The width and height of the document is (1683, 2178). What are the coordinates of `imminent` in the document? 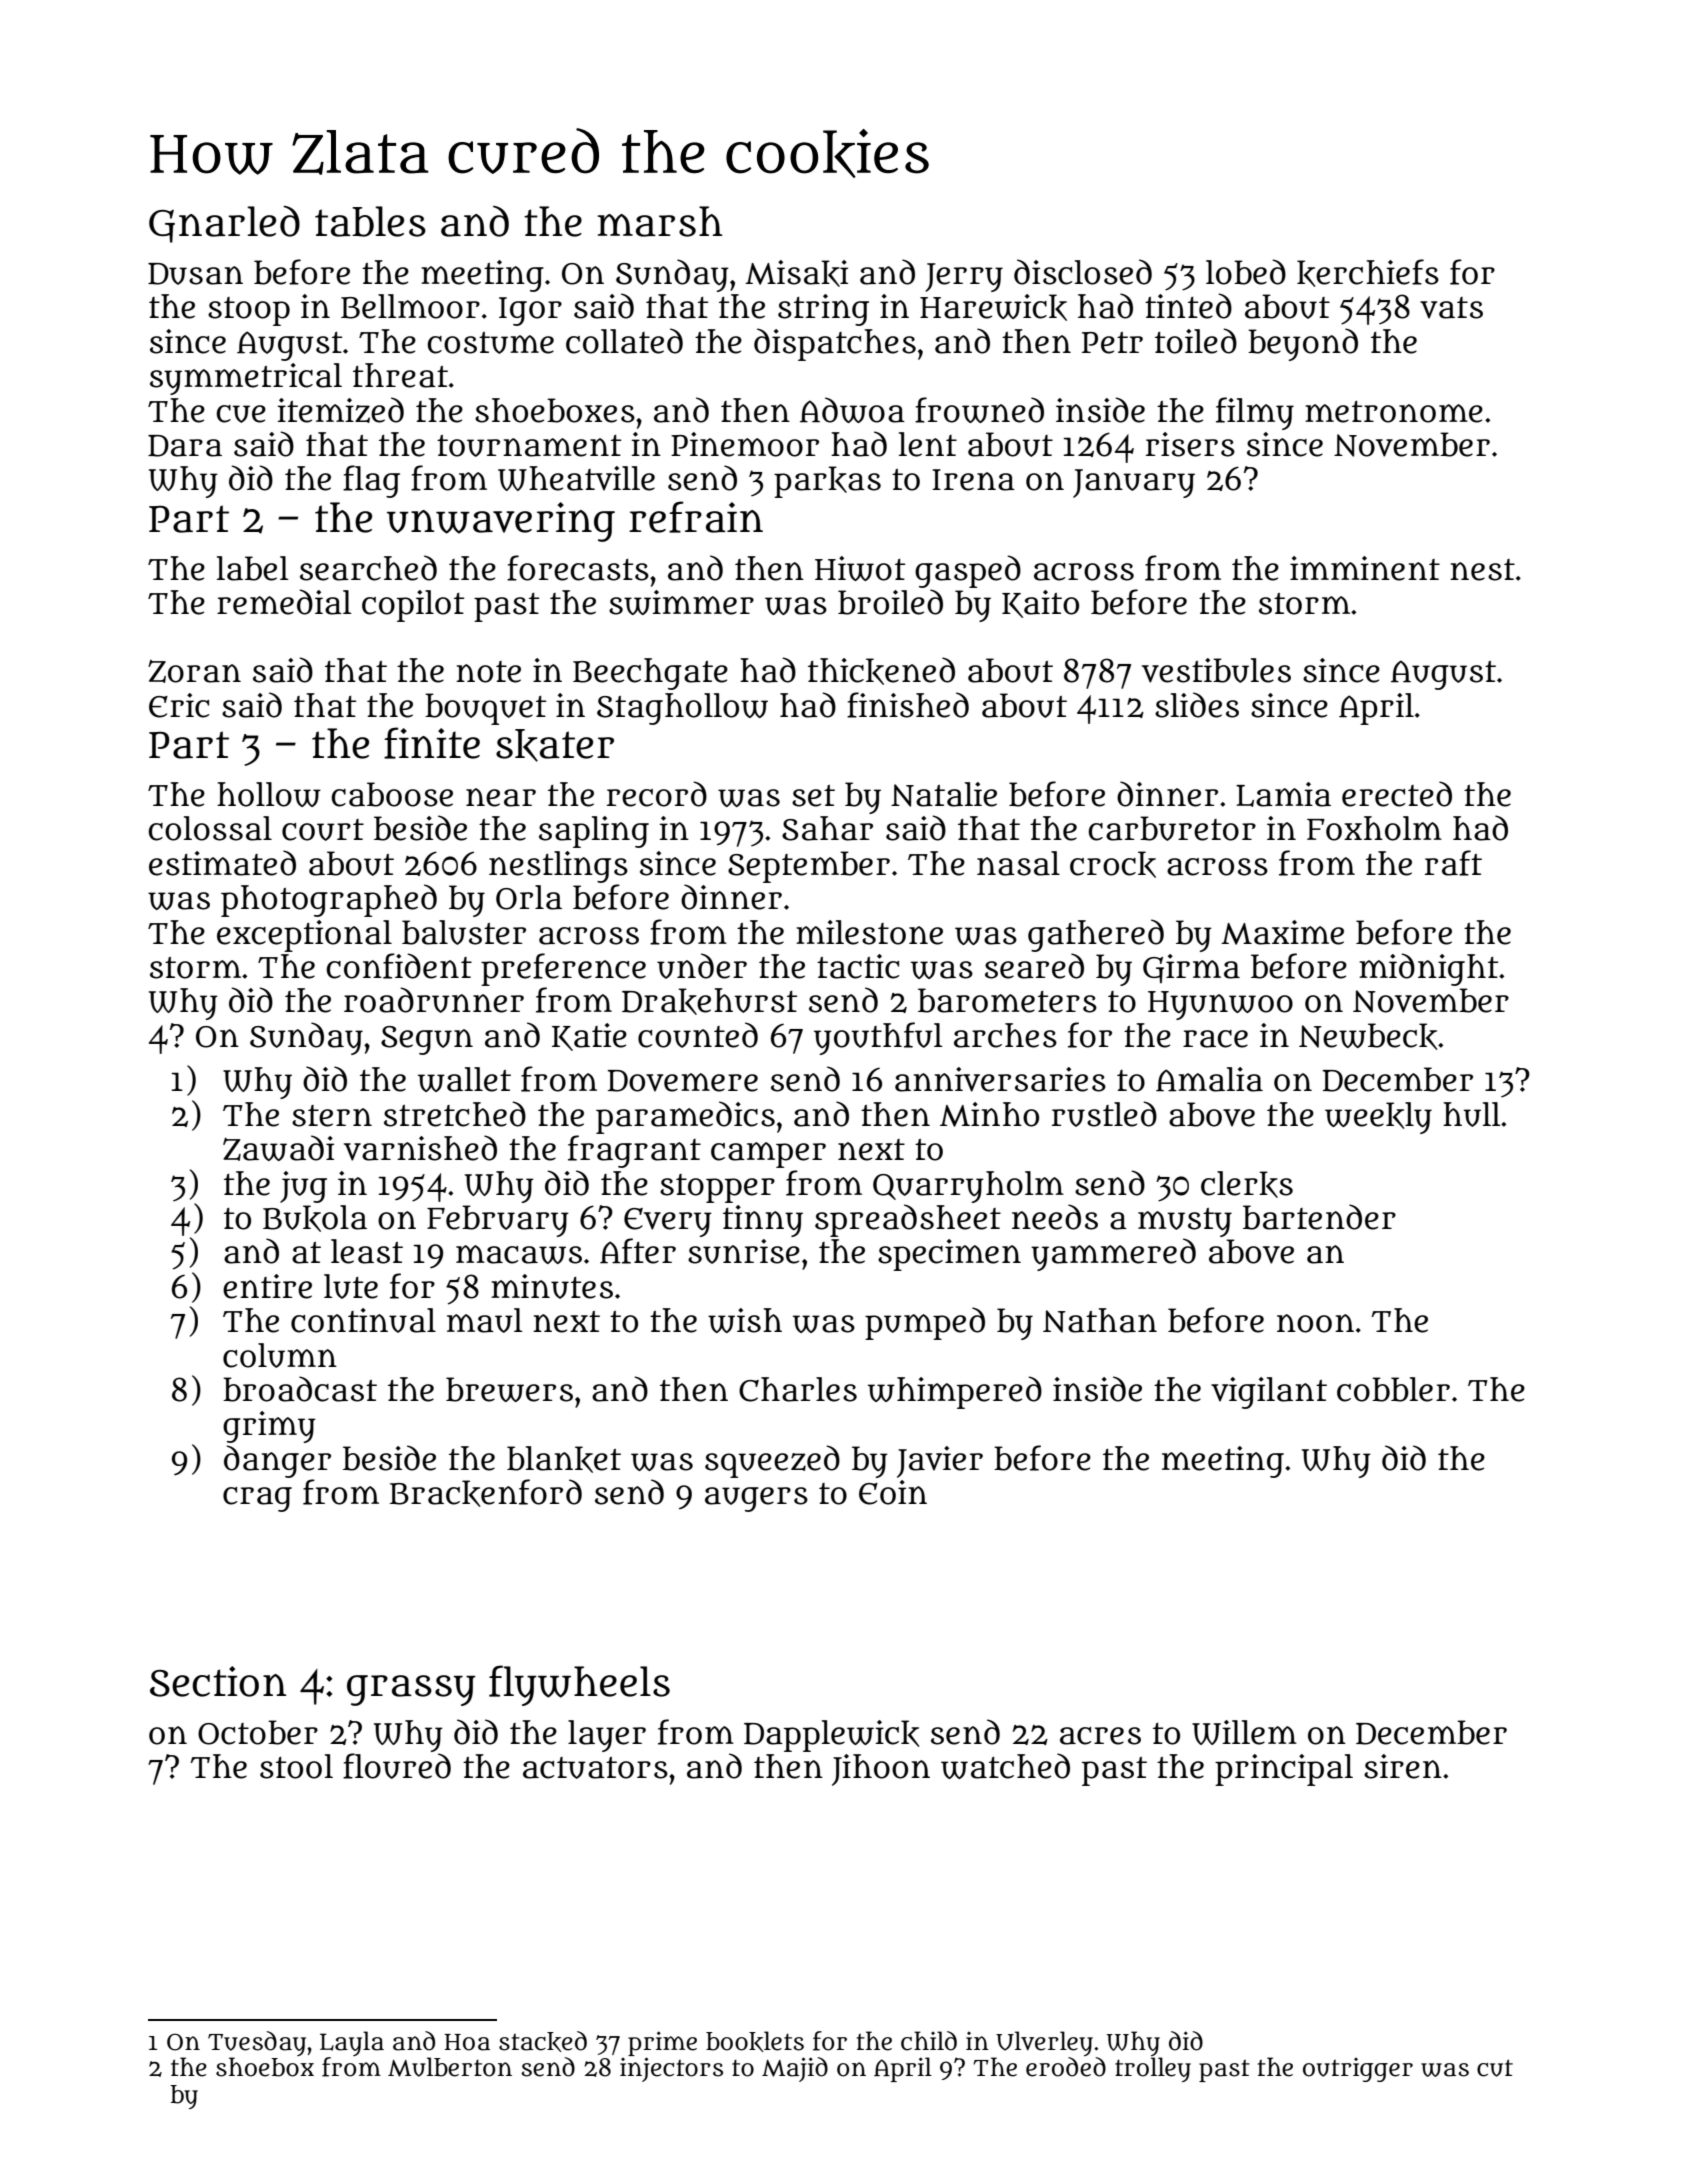 It's located at (1365, 568).
